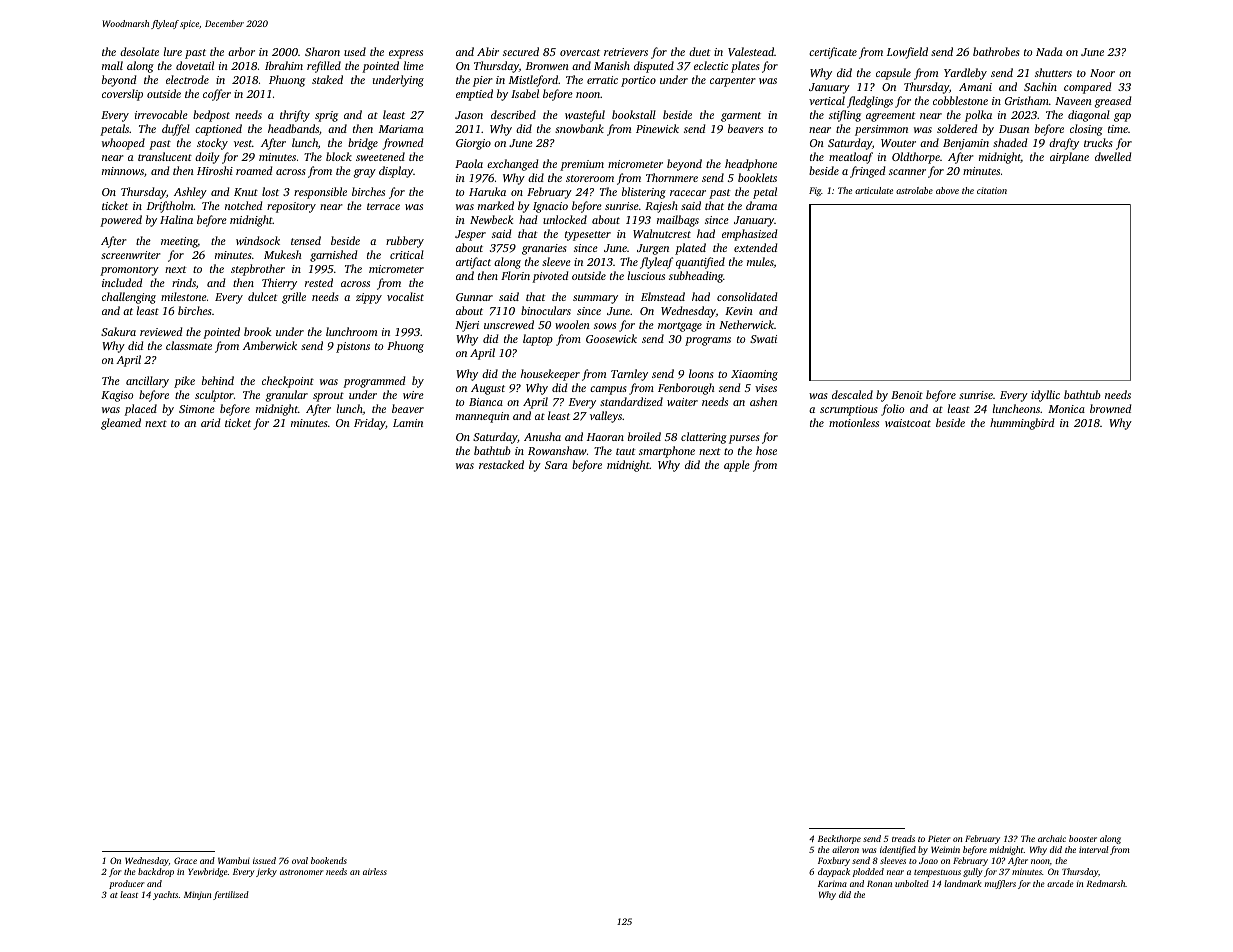  What do you see at coordinates (488, 389) in the screenshot?
I see `August` at bounding box center [488, 389].
